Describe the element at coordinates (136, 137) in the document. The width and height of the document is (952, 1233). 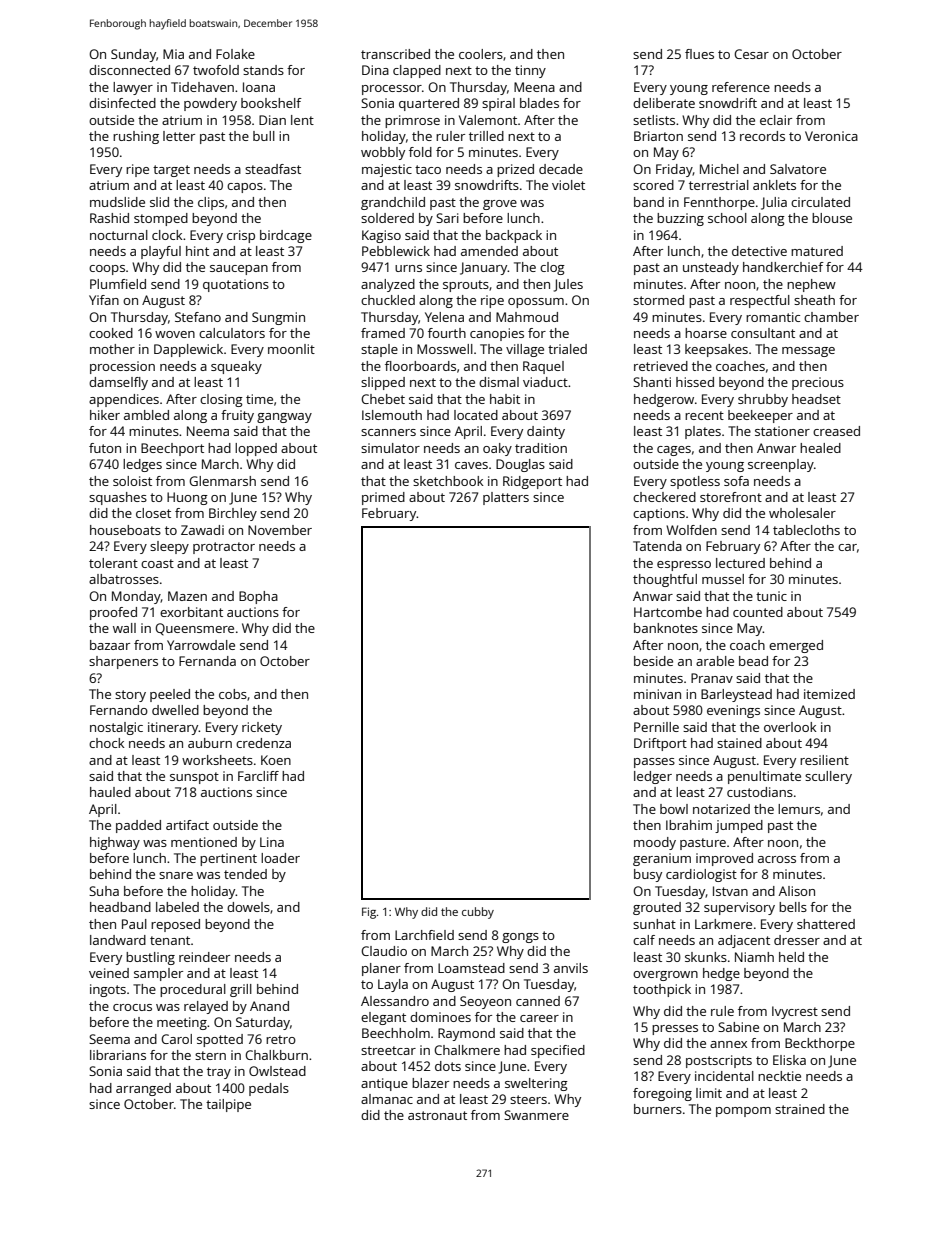
I see `rushing` at that location.
